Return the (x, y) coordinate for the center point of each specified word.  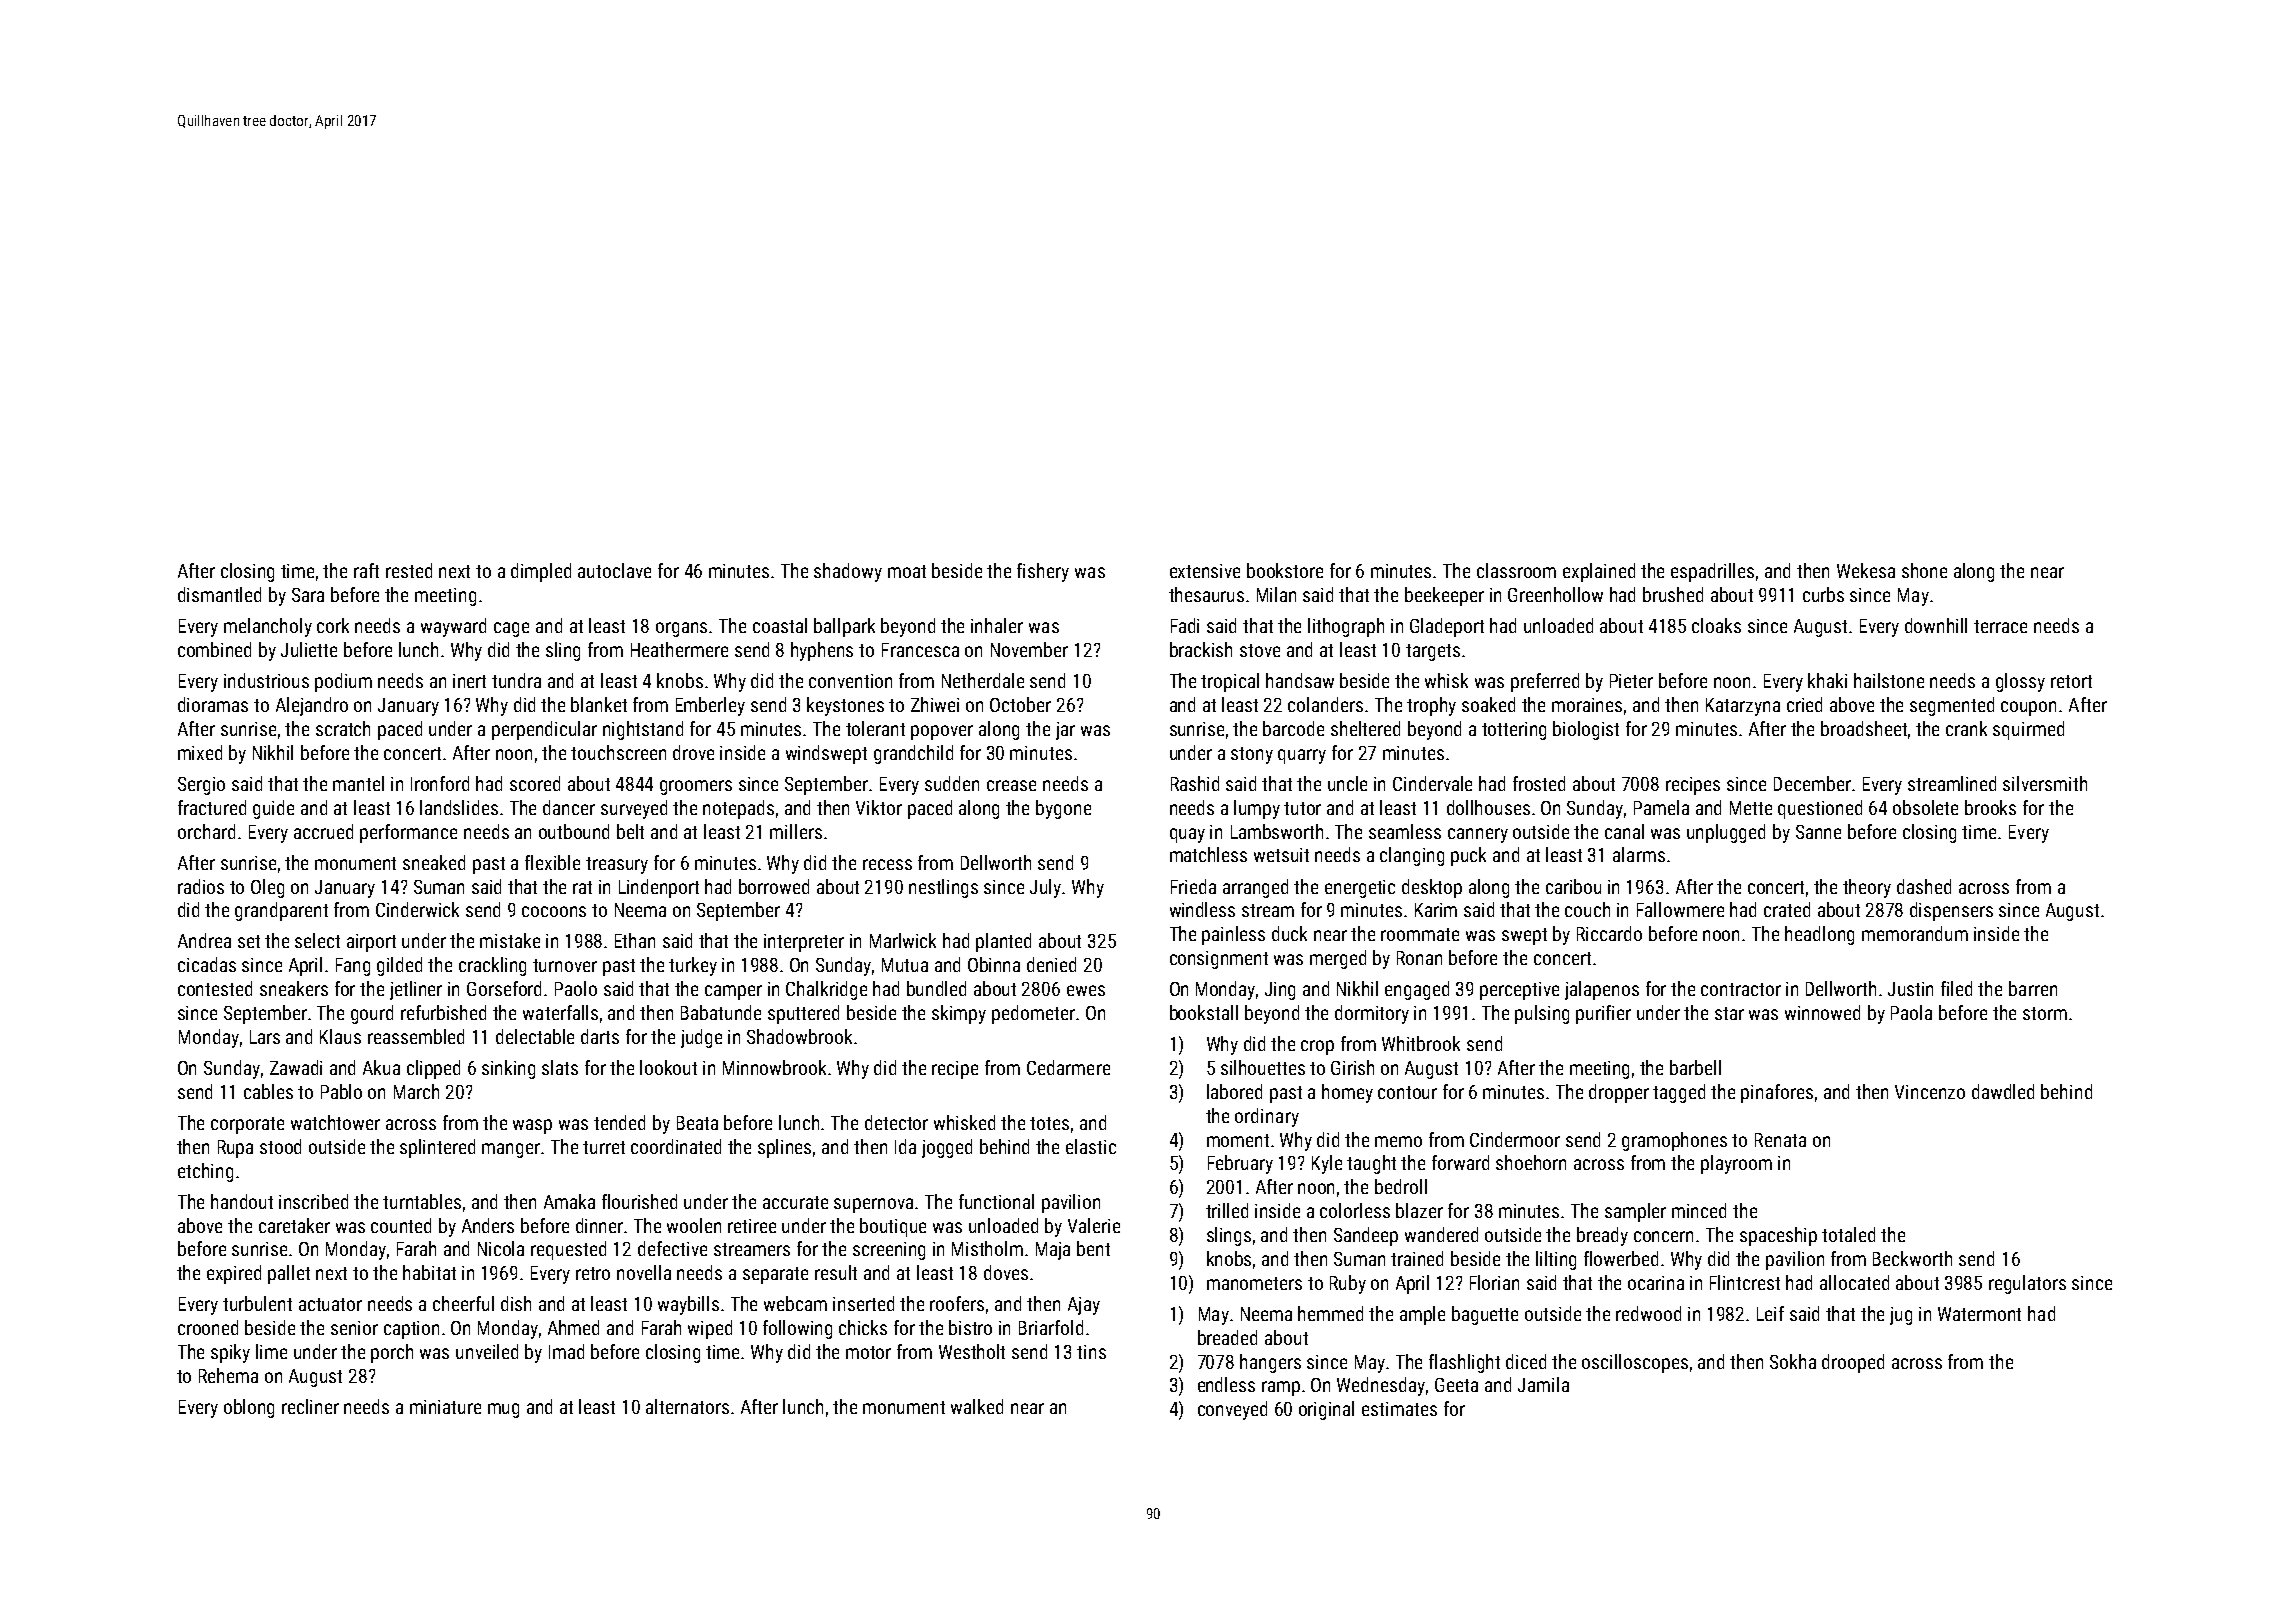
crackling (492, 966)
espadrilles (1712, 572)
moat (907, 571)
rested (409, 570)
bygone (1063, 809)
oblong (249, 1408)
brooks (1990, 807)
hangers (1270, 1363)
